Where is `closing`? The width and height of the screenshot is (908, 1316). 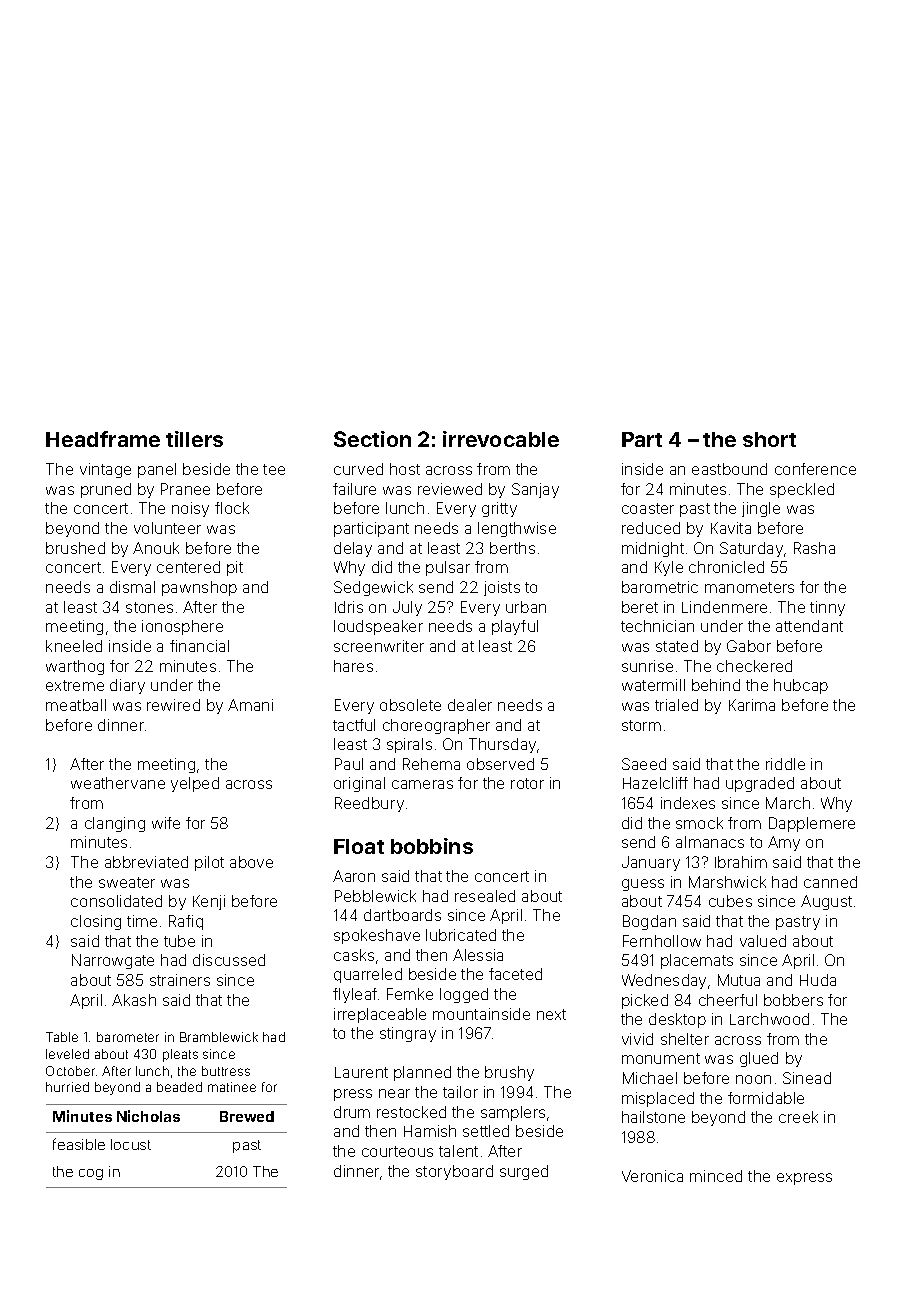 closing is located at coordinates (96, 922).
